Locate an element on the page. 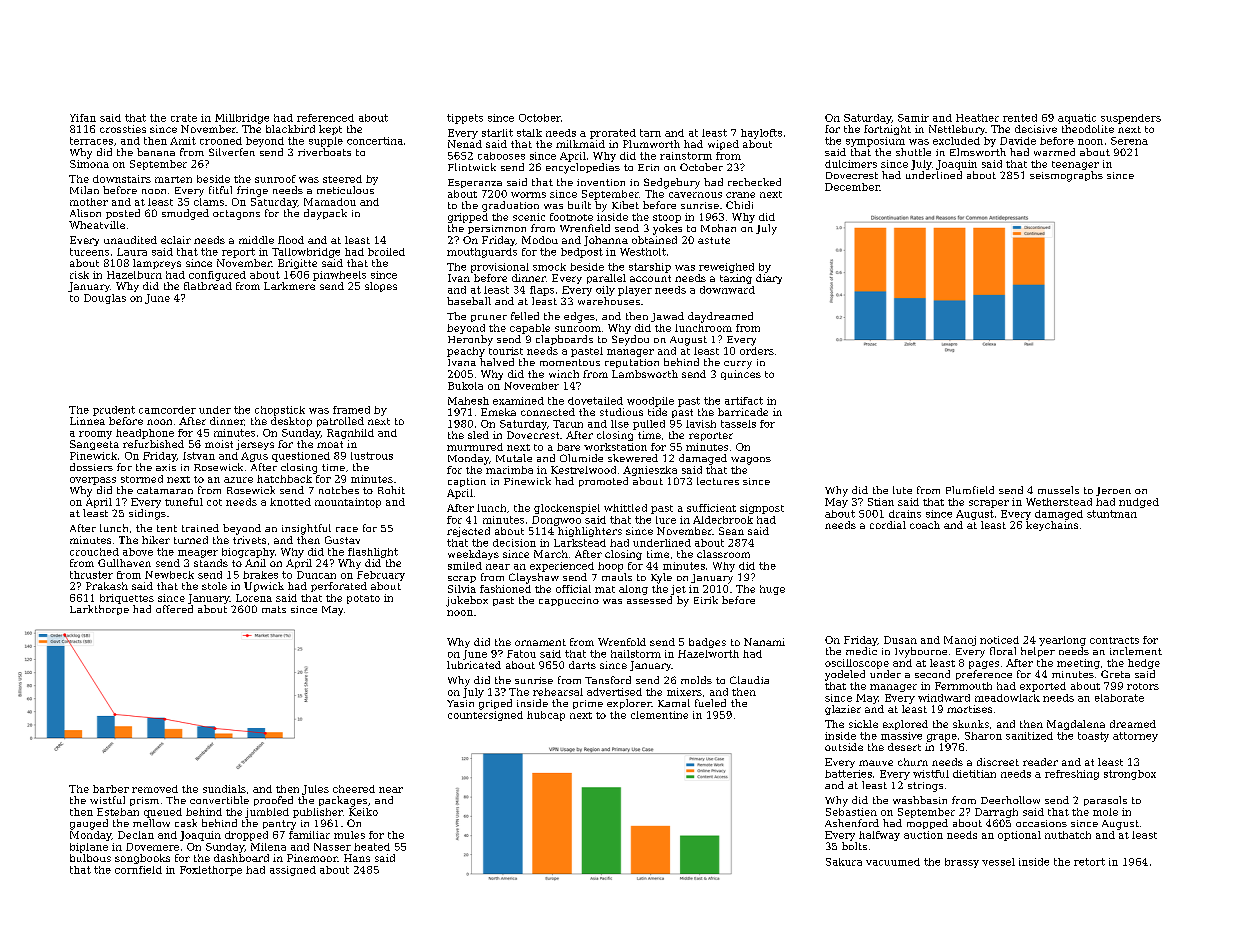 The height and width of the document is (952, 1233). Sedgebury is located at coordinates (672, 183).
